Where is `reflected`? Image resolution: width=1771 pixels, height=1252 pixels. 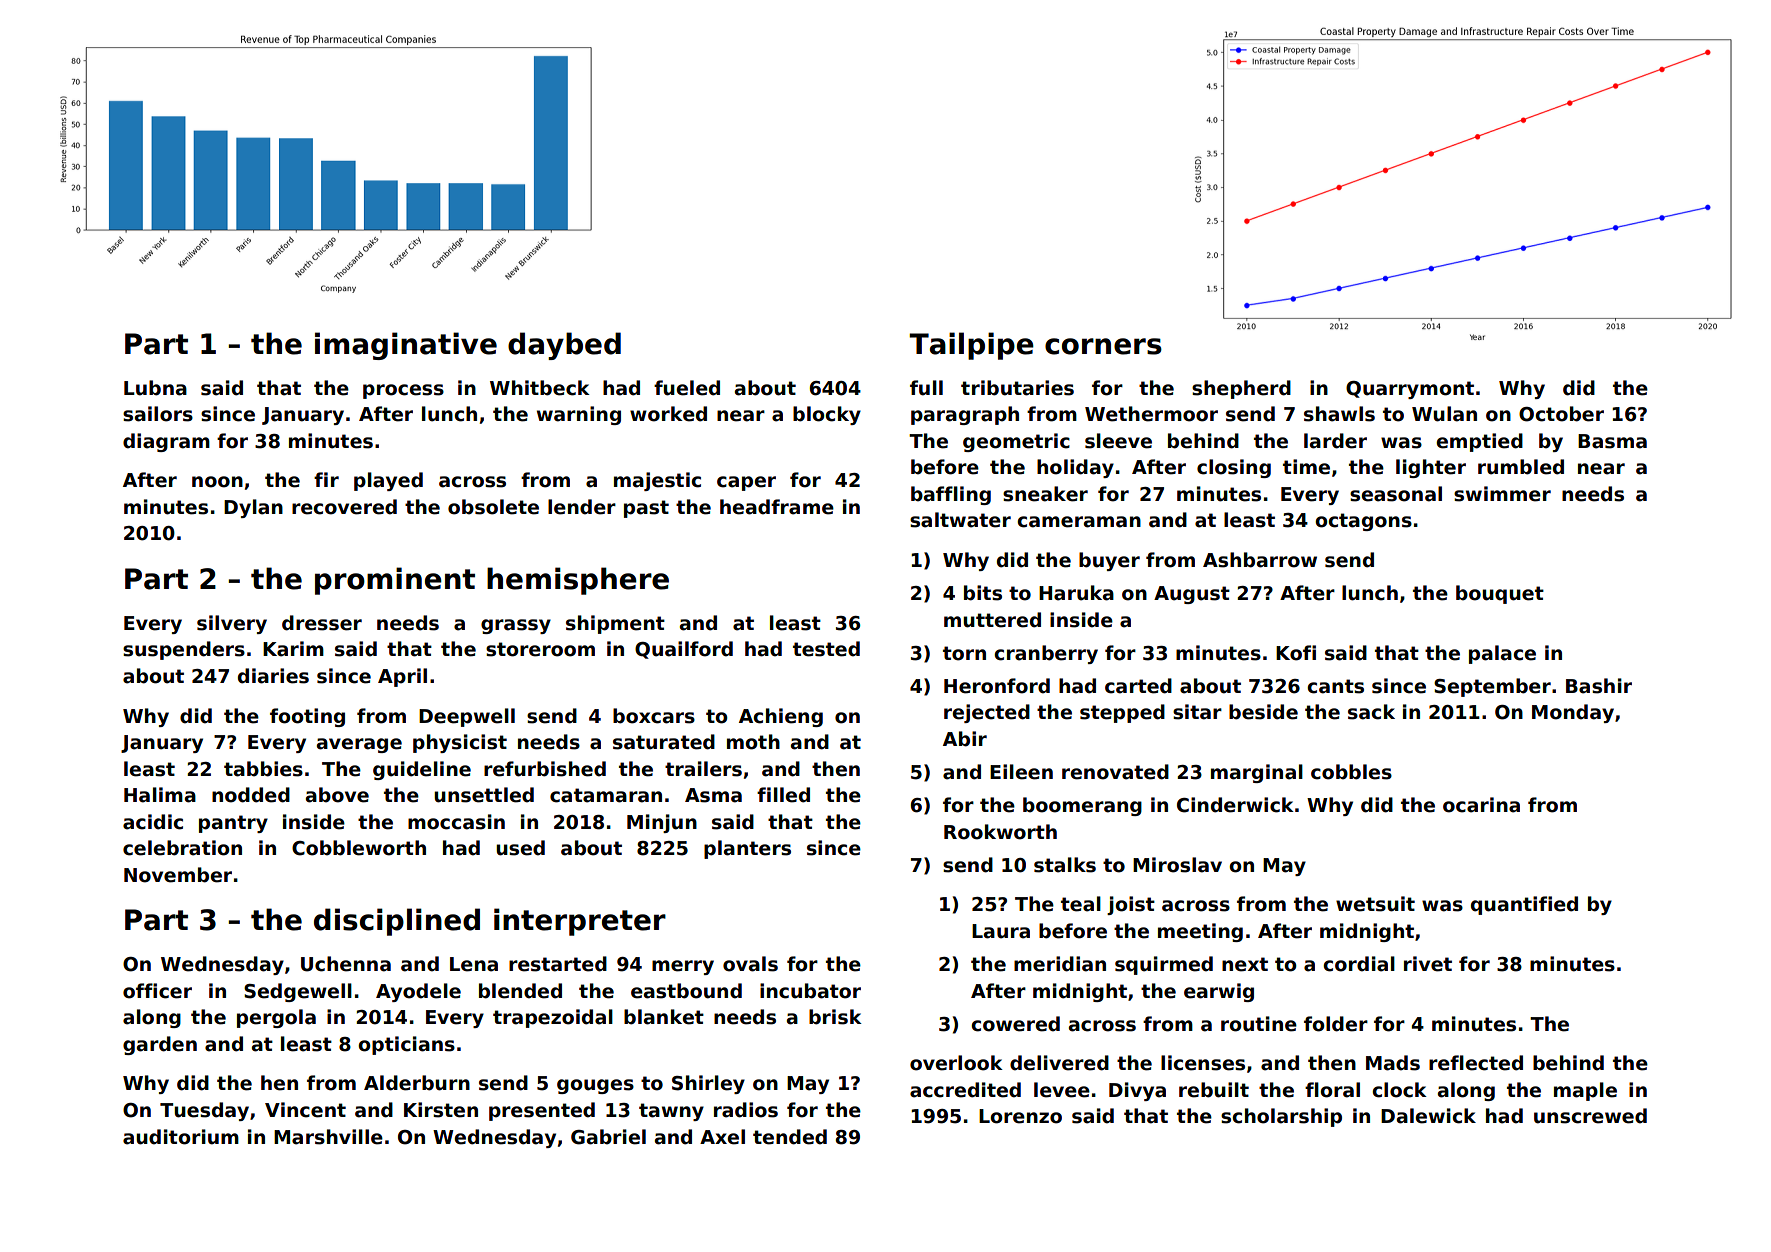
reflected is located at coordinates (1476, 1063).
